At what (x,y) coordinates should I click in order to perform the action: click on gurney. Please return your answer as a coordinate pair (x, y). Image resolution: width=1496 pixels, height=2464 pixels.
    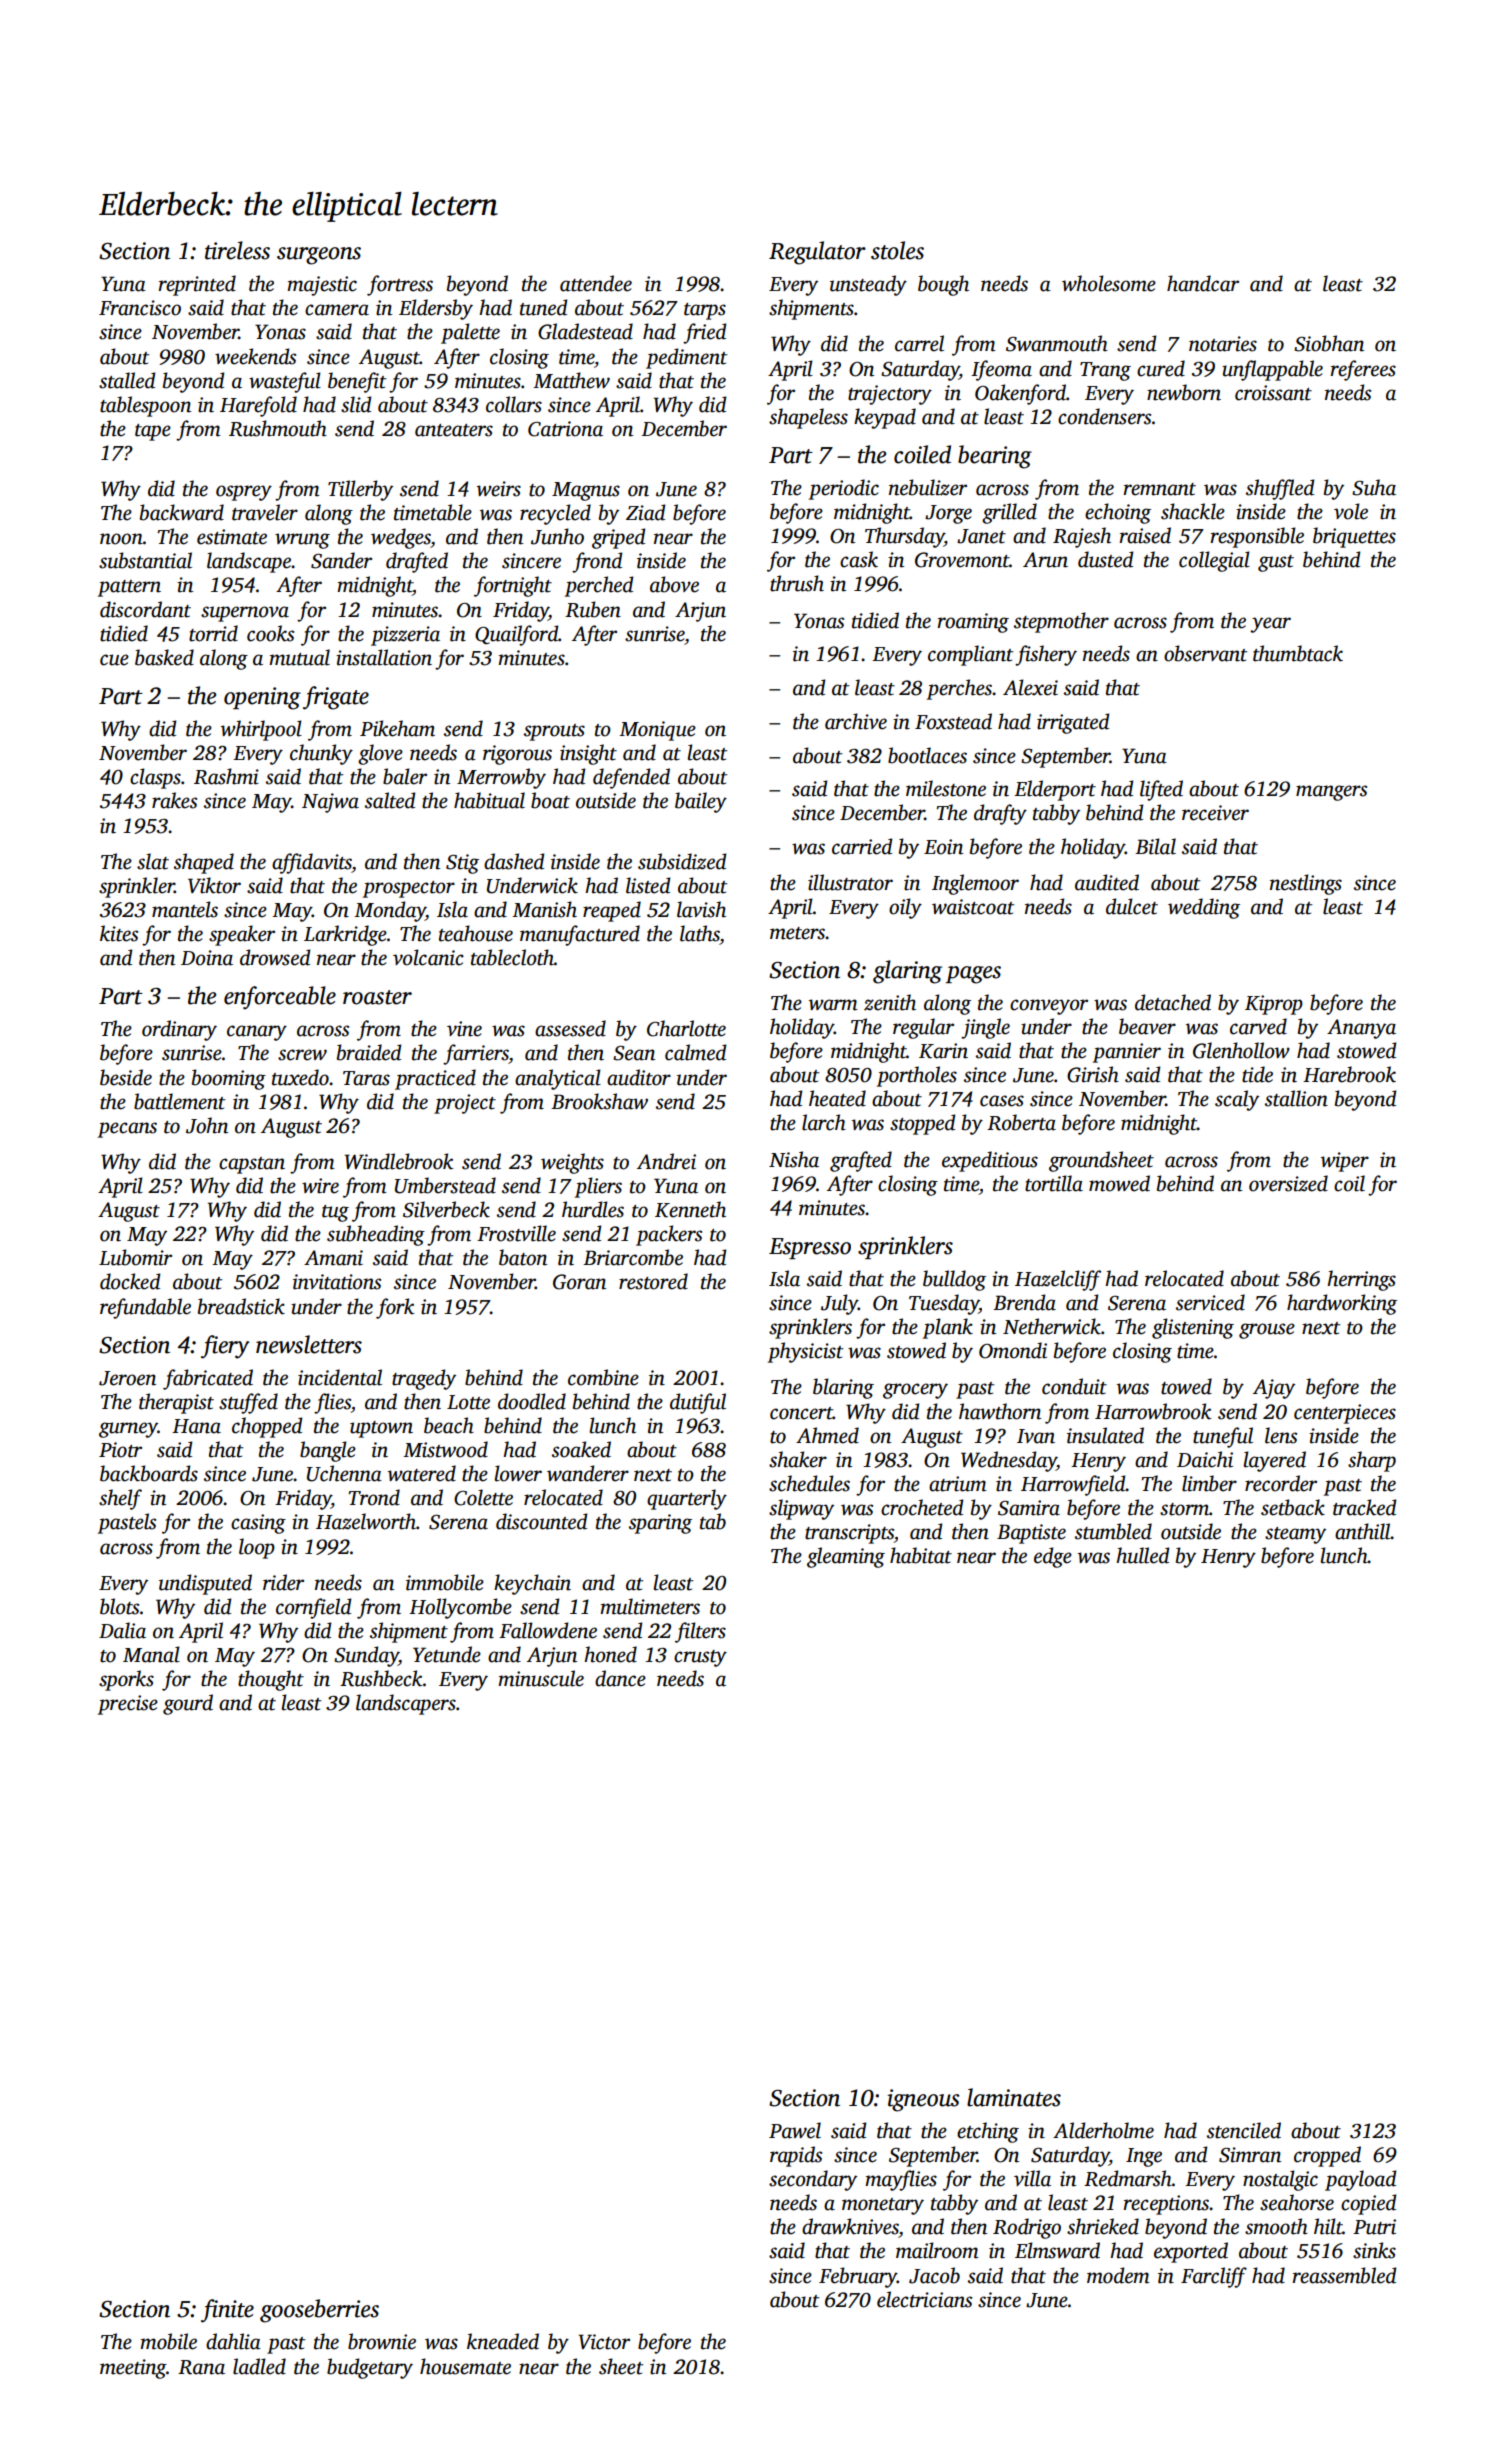
    Looking at the image, I should click on (128, 1430).
